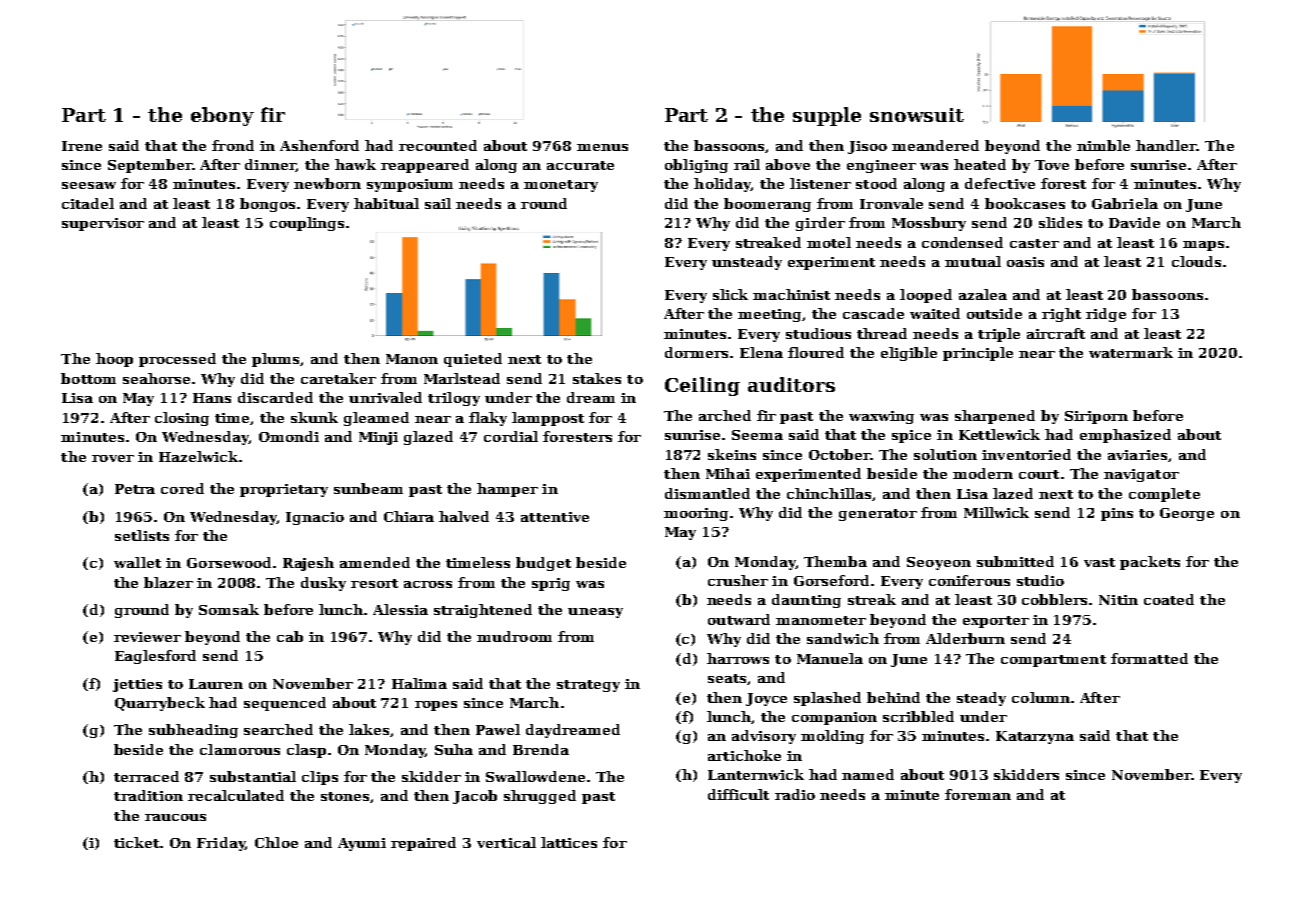 The height and width of the document is (924, 1308). What do you see at coordinates (738, 794) in the document?
I see `difficult` at bounding box center [738, 794].
